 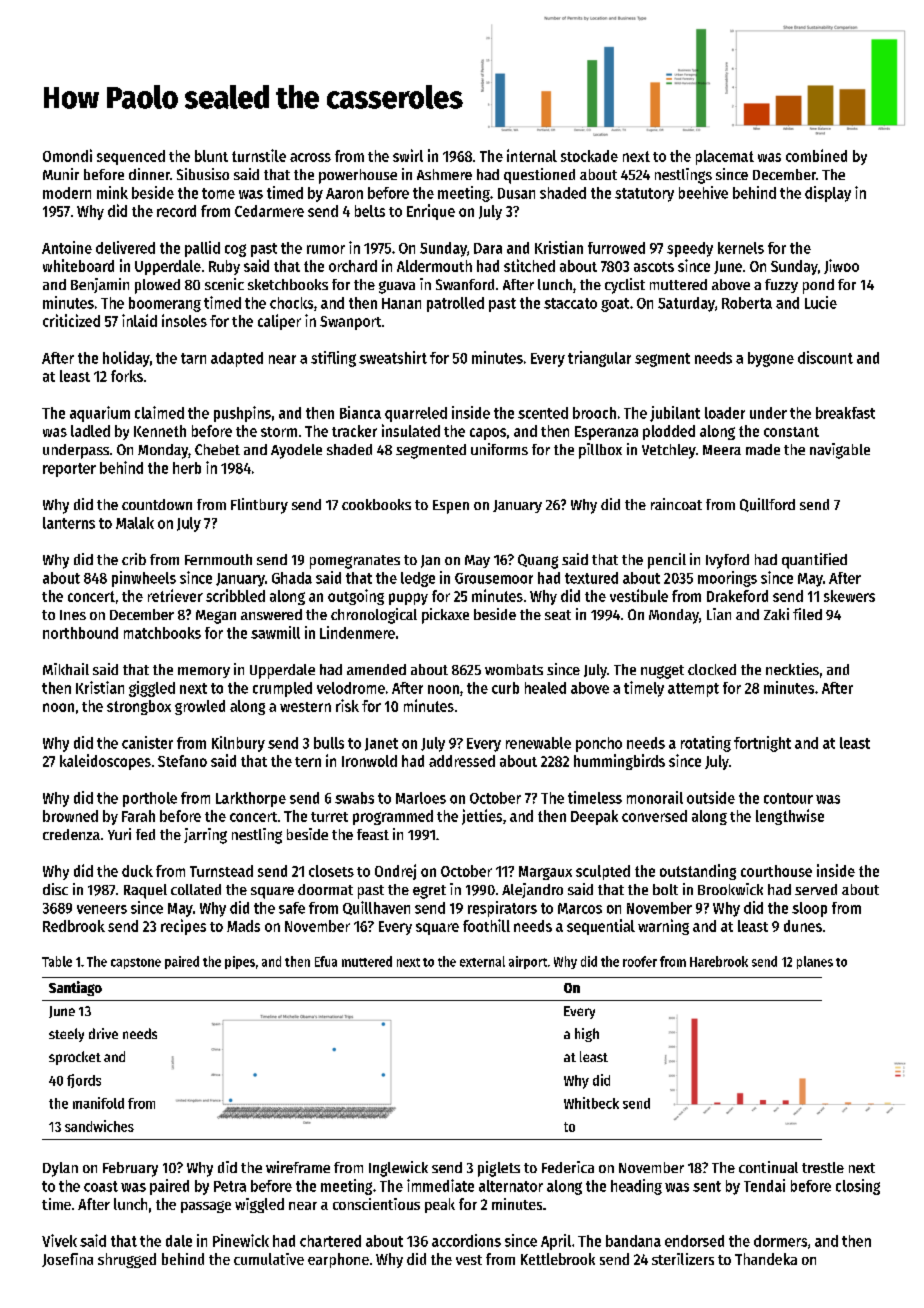 I want to click on Enrique, so click(x=431, y=212).
